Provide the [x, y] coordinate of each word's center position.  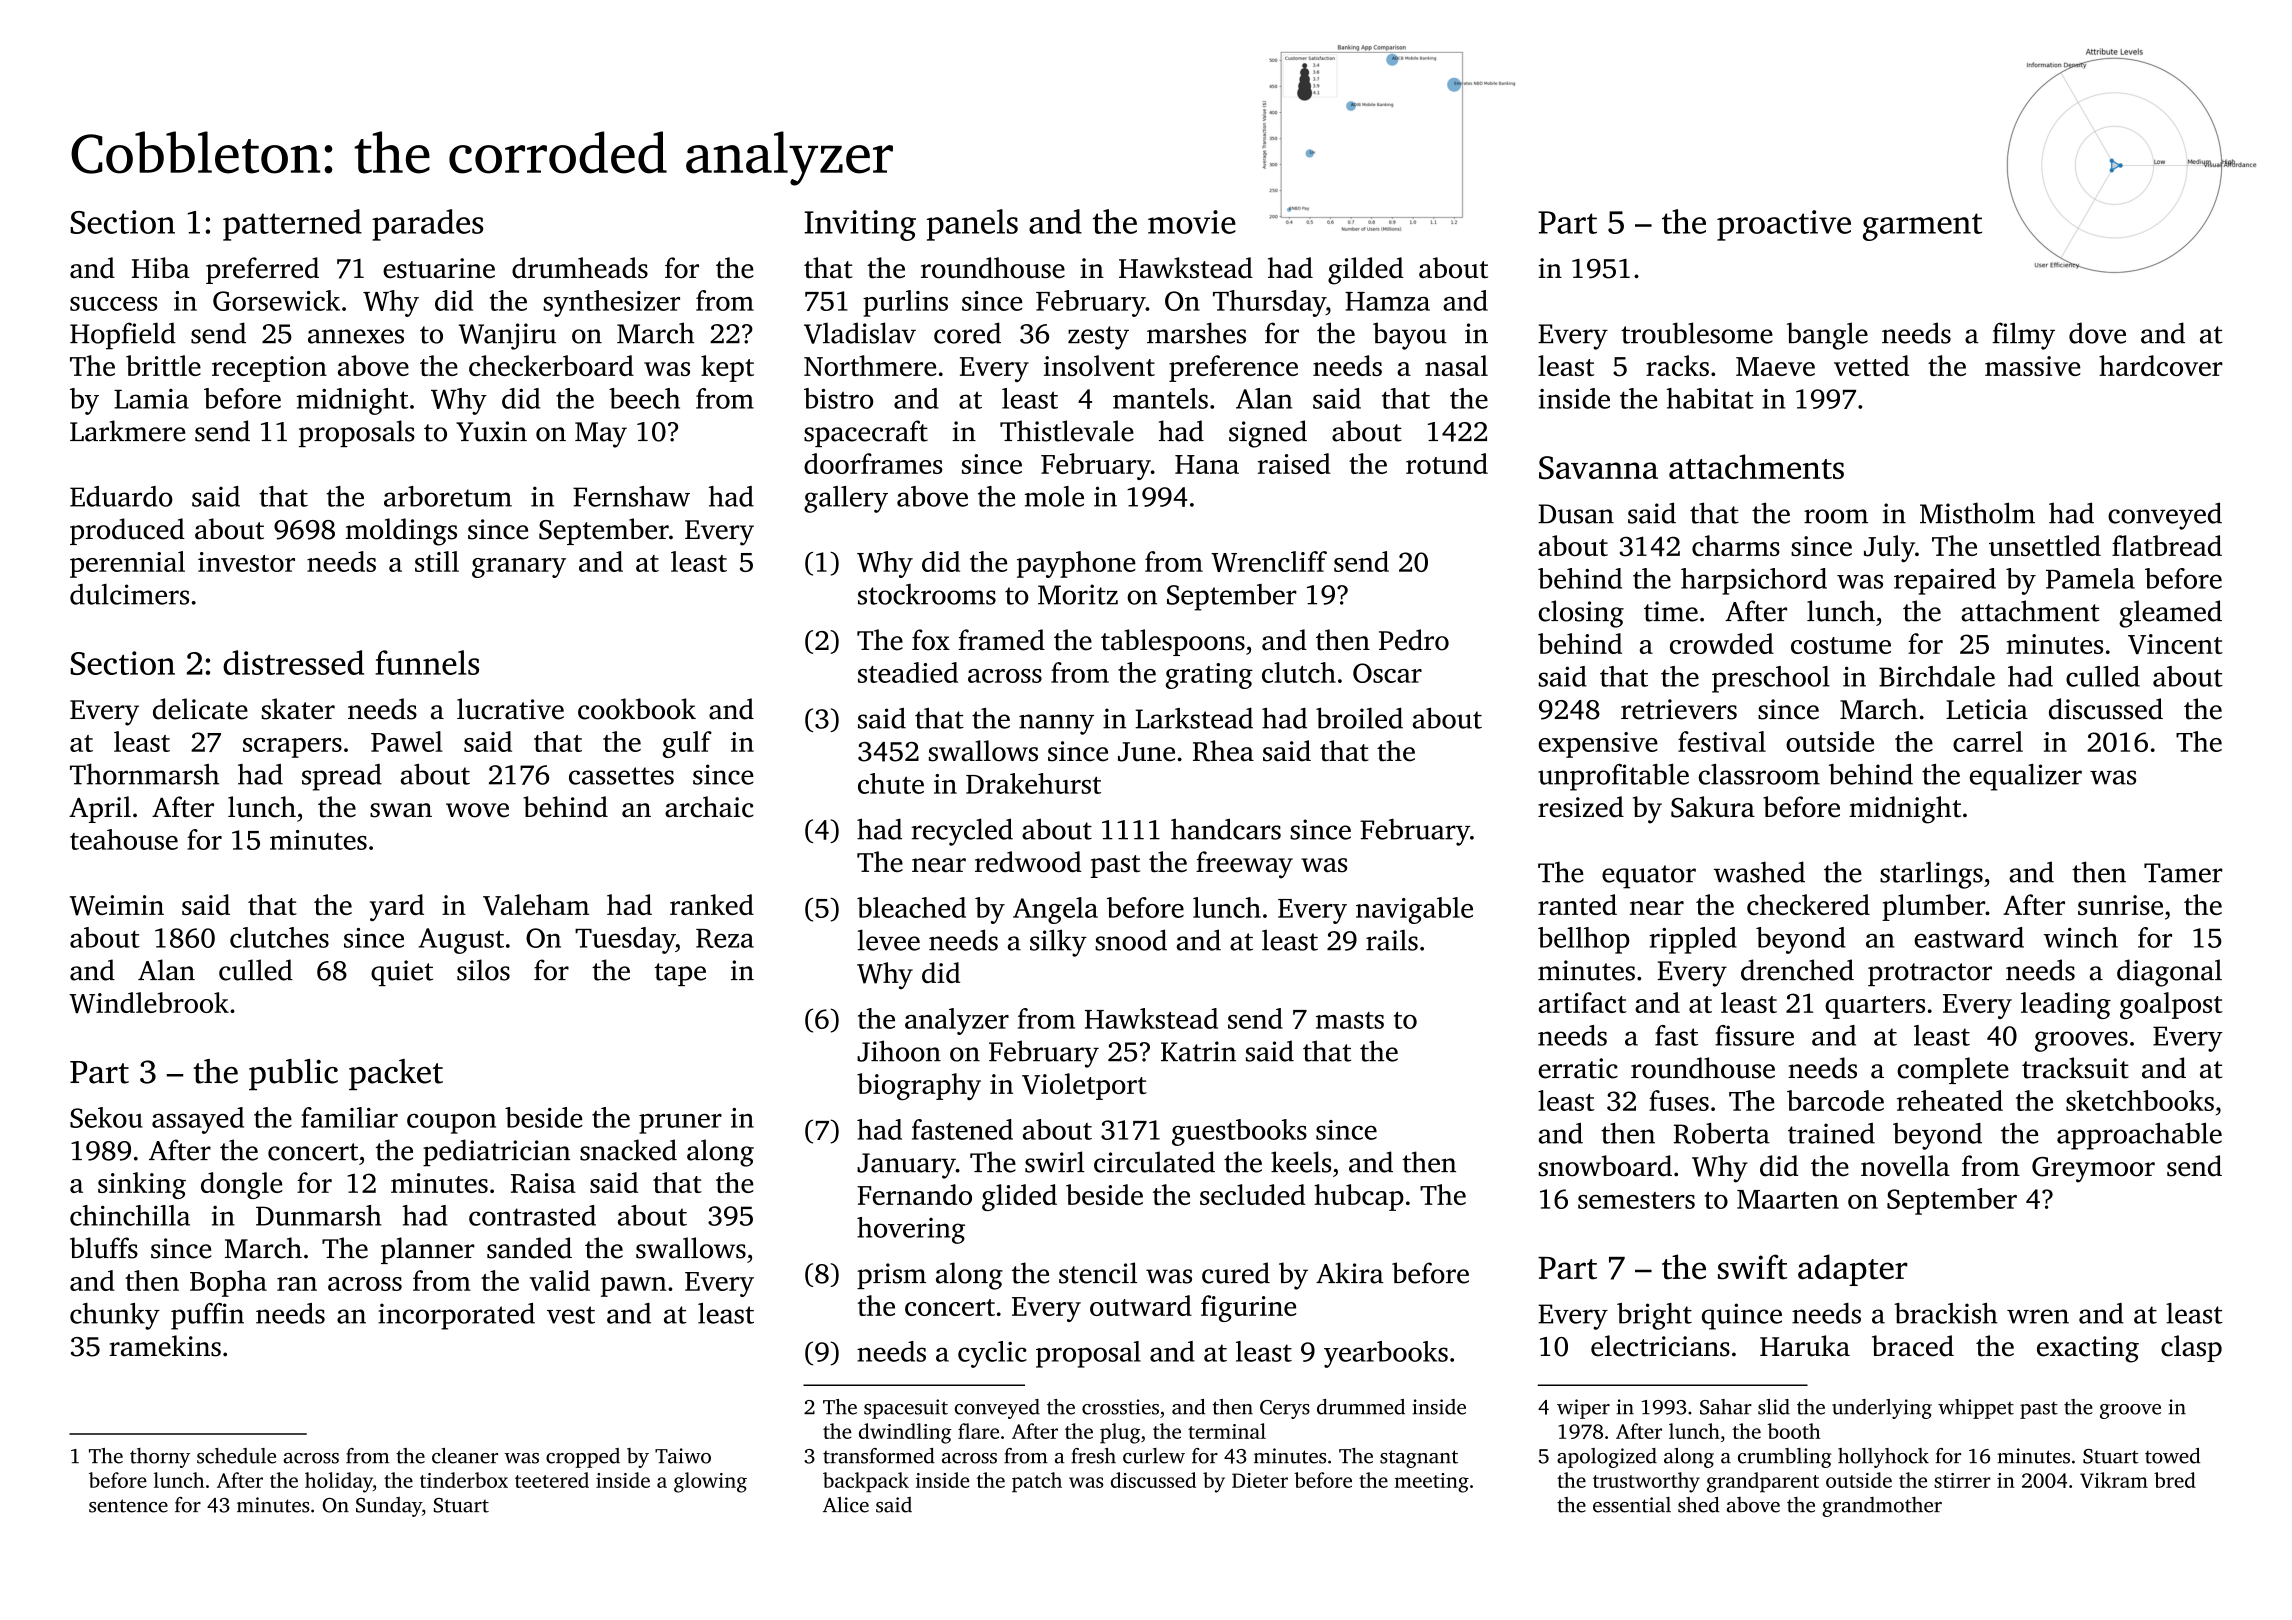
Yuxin [491, 431]
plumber [1933, 907]
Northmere [870, 365]
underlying [1882, 1409]
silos [483, 970]
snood [1131, 940]
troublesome [1697, 333]
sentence [128, 1506]
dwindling [905, 1433]
